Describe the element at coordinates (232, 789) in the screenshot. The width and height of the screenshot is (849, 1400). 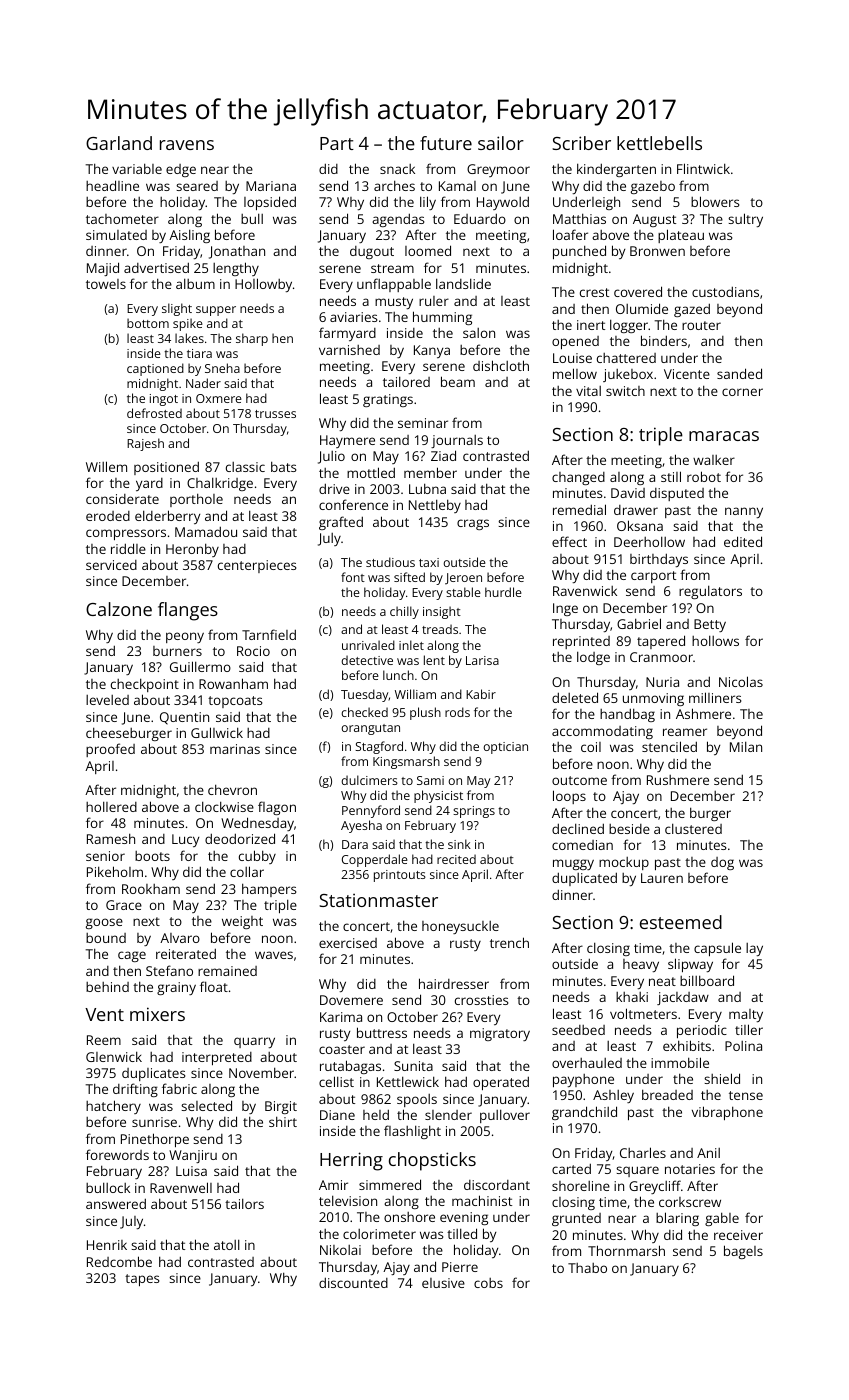
I see `chevron` at that location.
